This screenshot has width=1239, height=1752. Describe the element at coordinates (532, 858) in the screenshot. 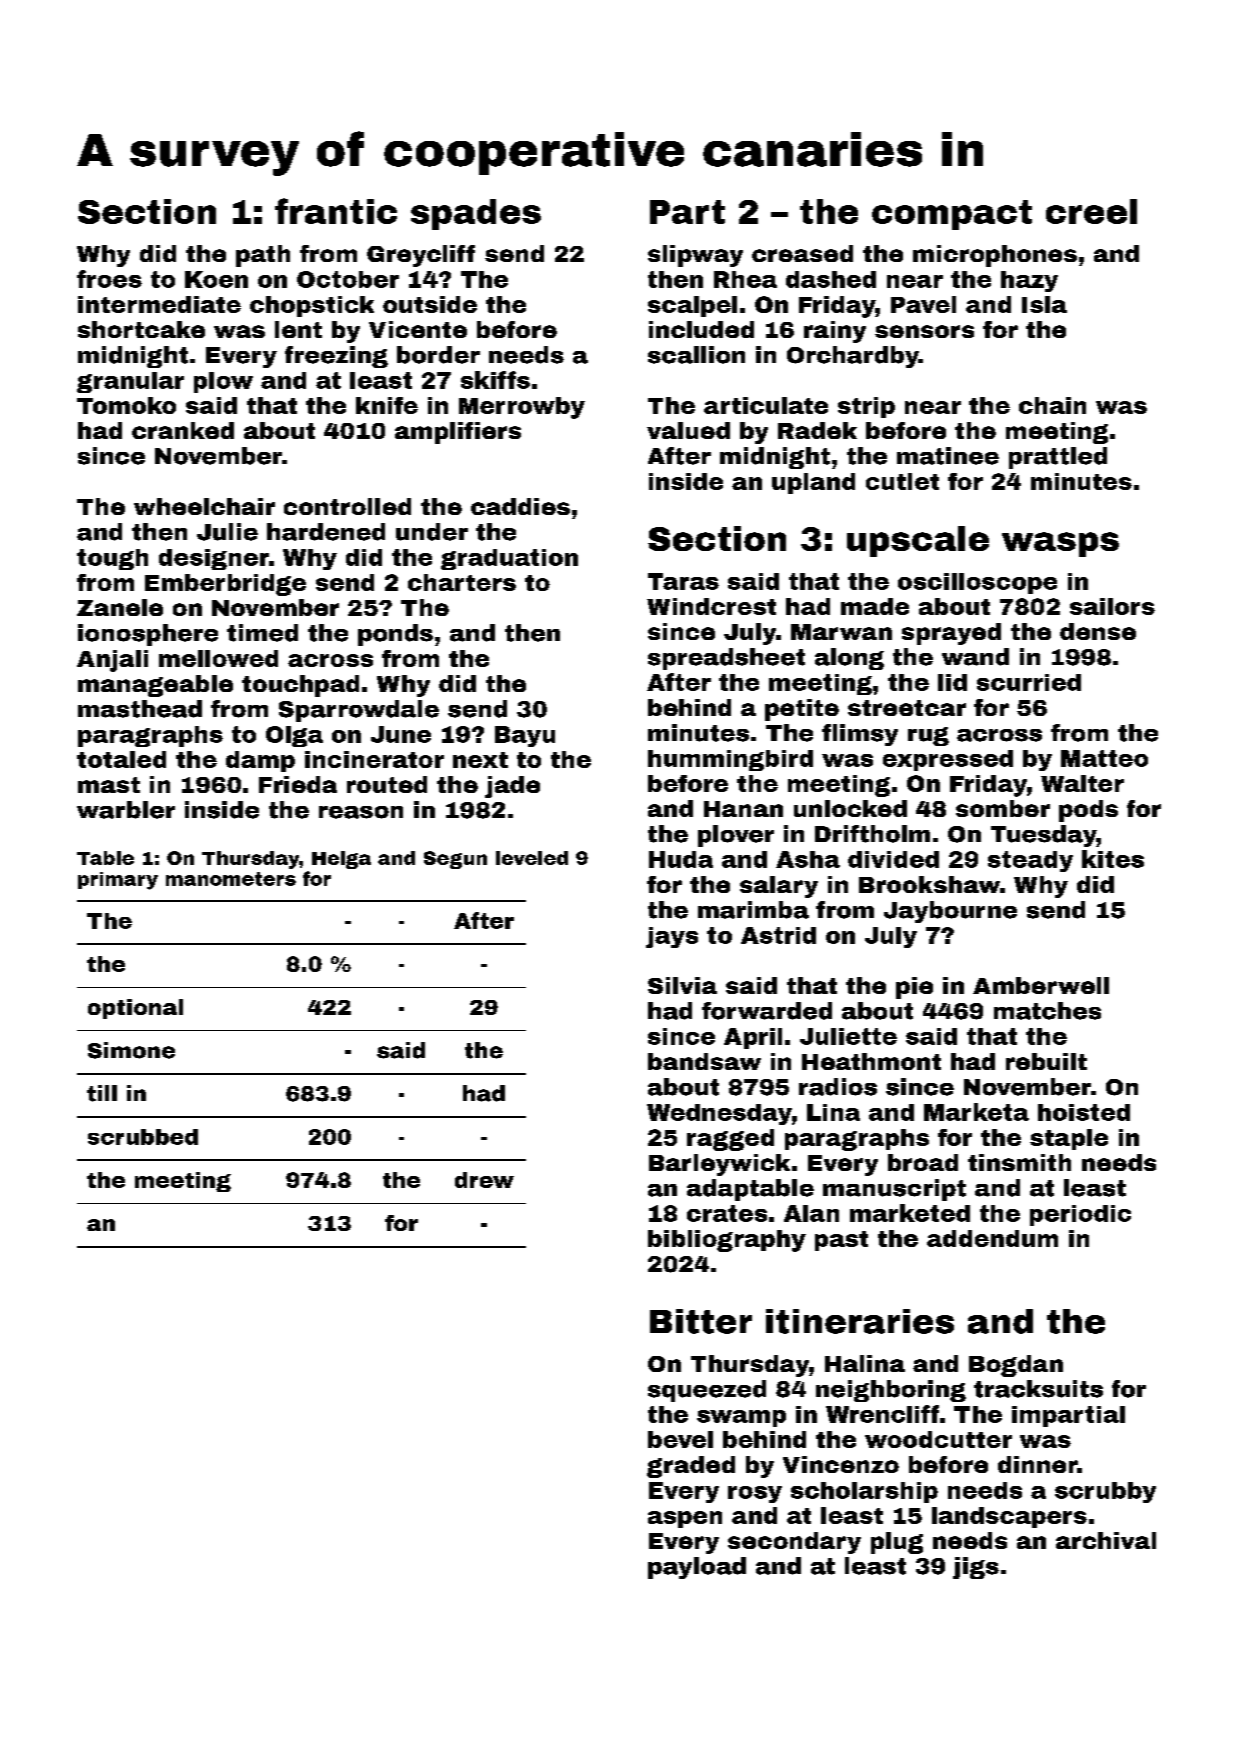

I see `leveled` at that location.
